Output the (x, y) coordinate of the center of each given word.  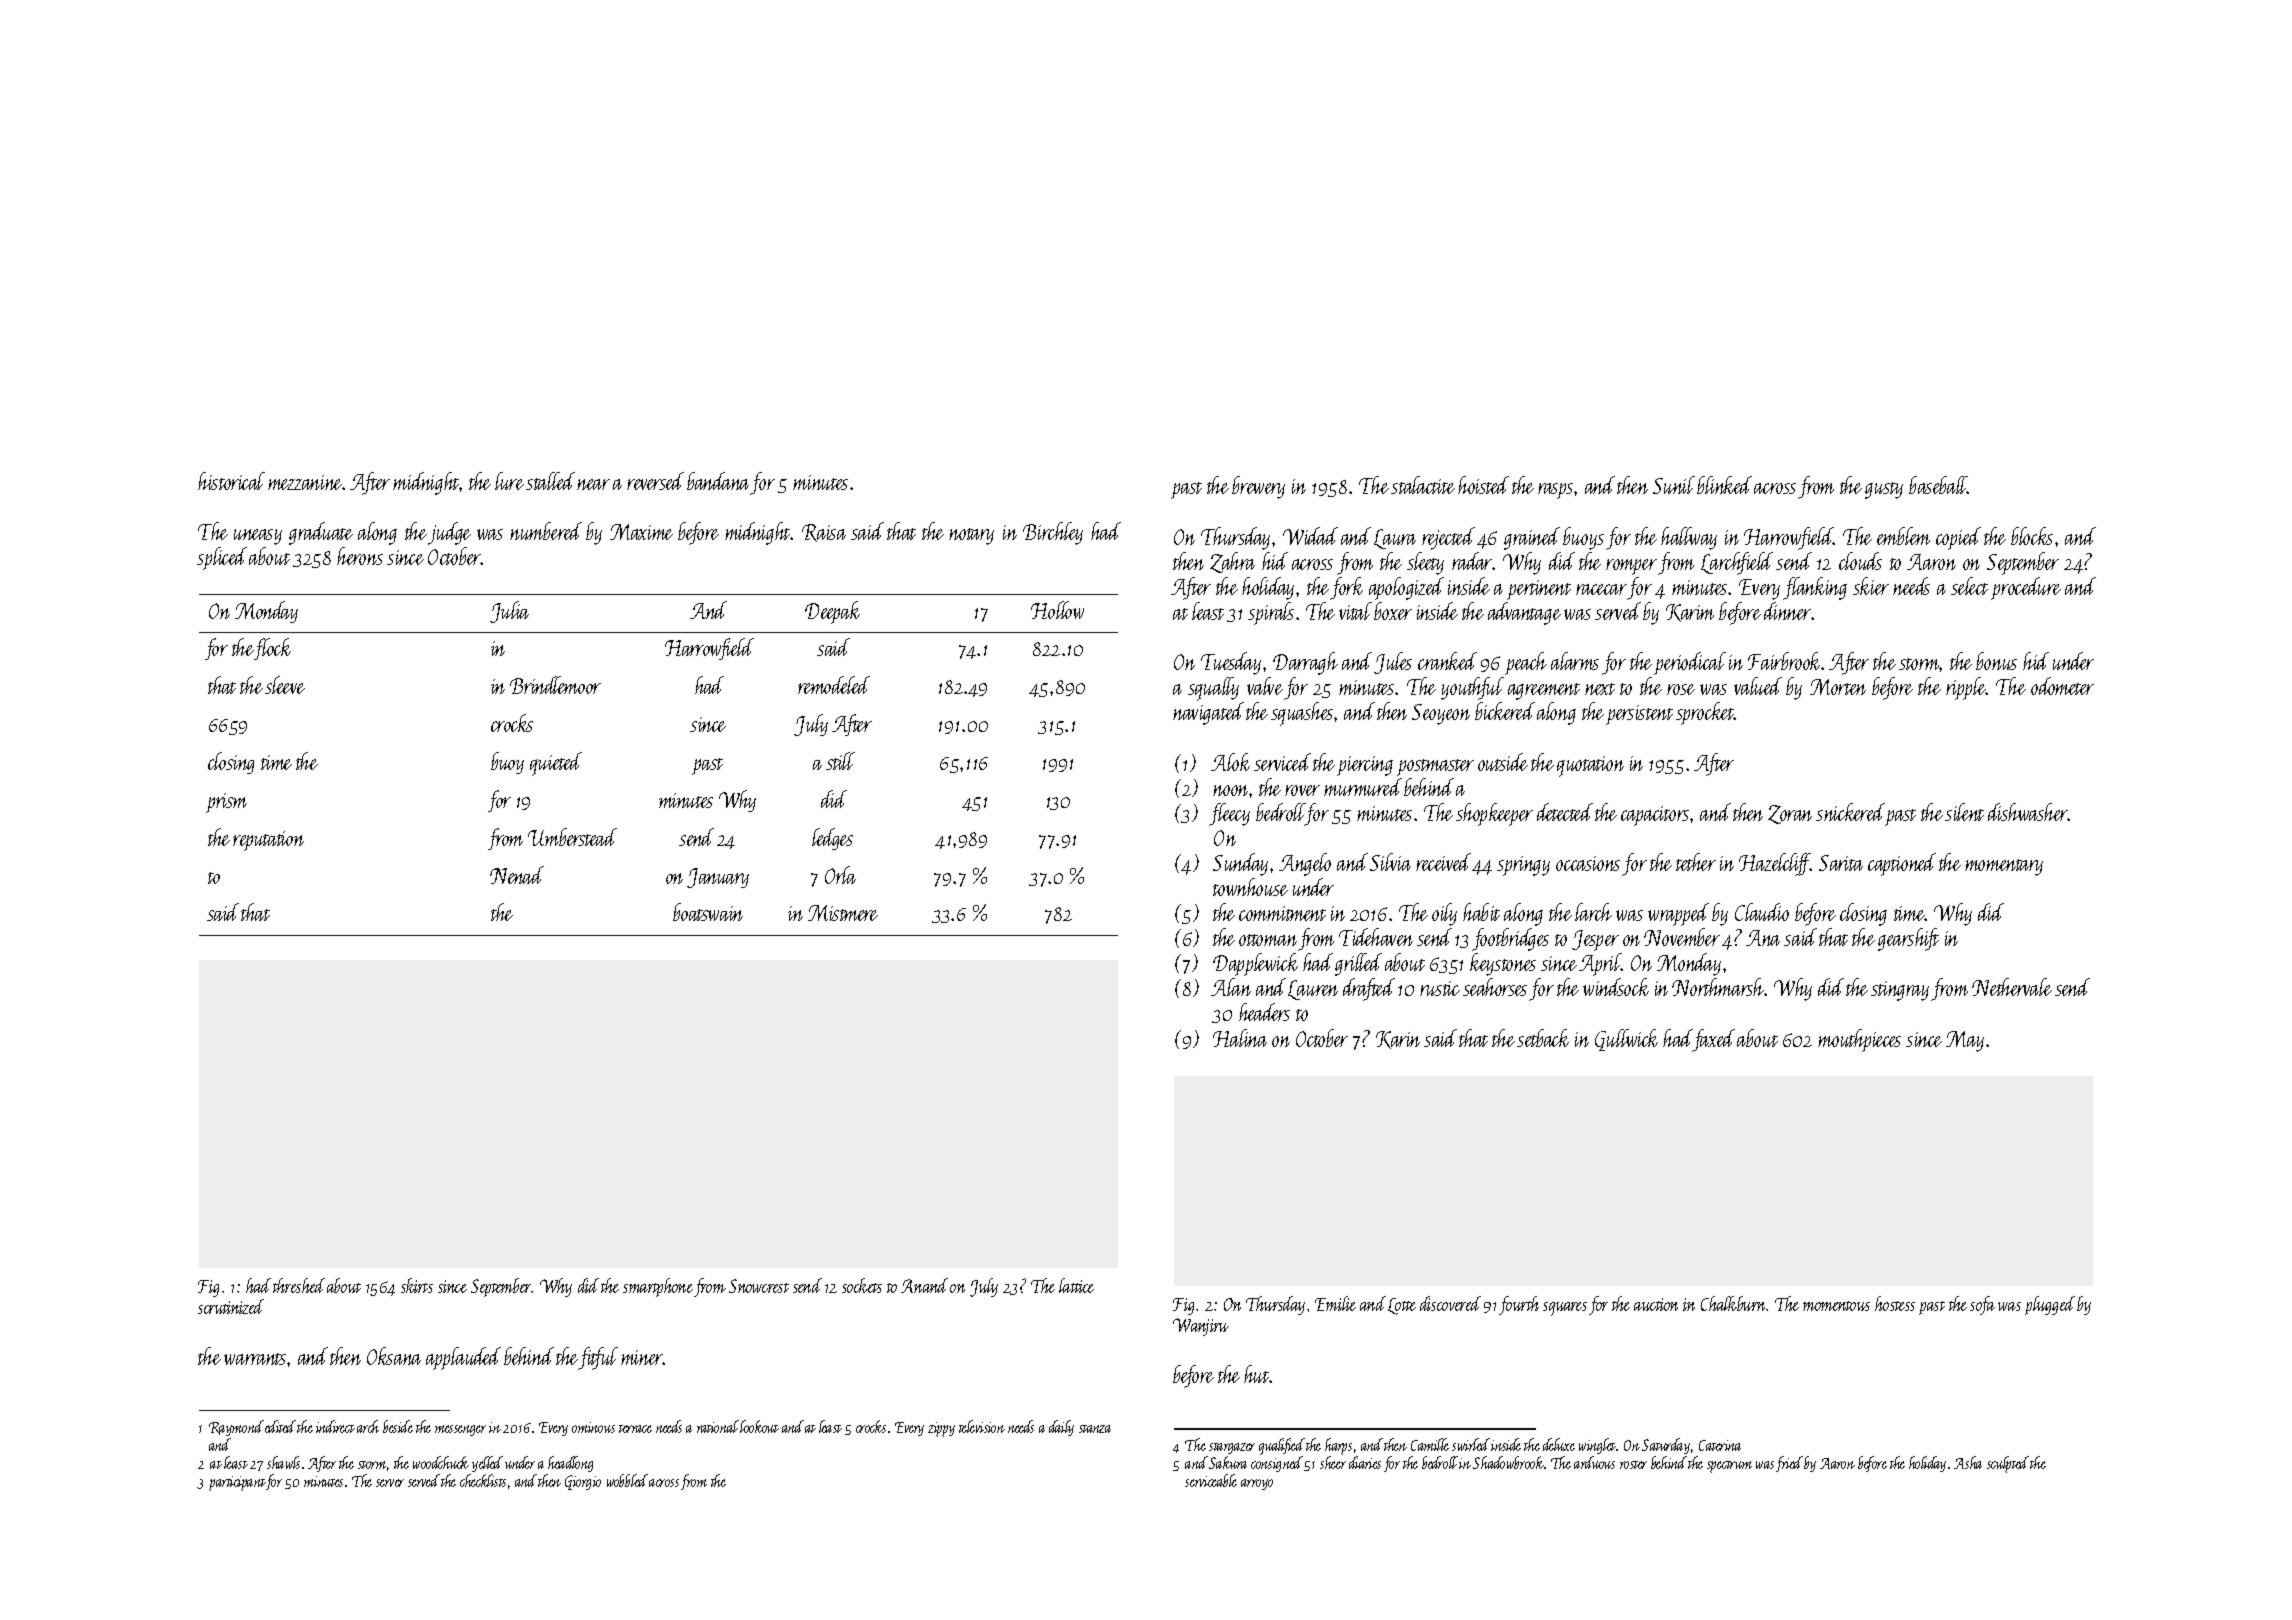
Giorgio (583, 1482)
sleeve (285, 685)
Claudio (1762, 912)
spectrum (1729, 1467)
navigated (1208, 713)
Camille (1430, 1444)
